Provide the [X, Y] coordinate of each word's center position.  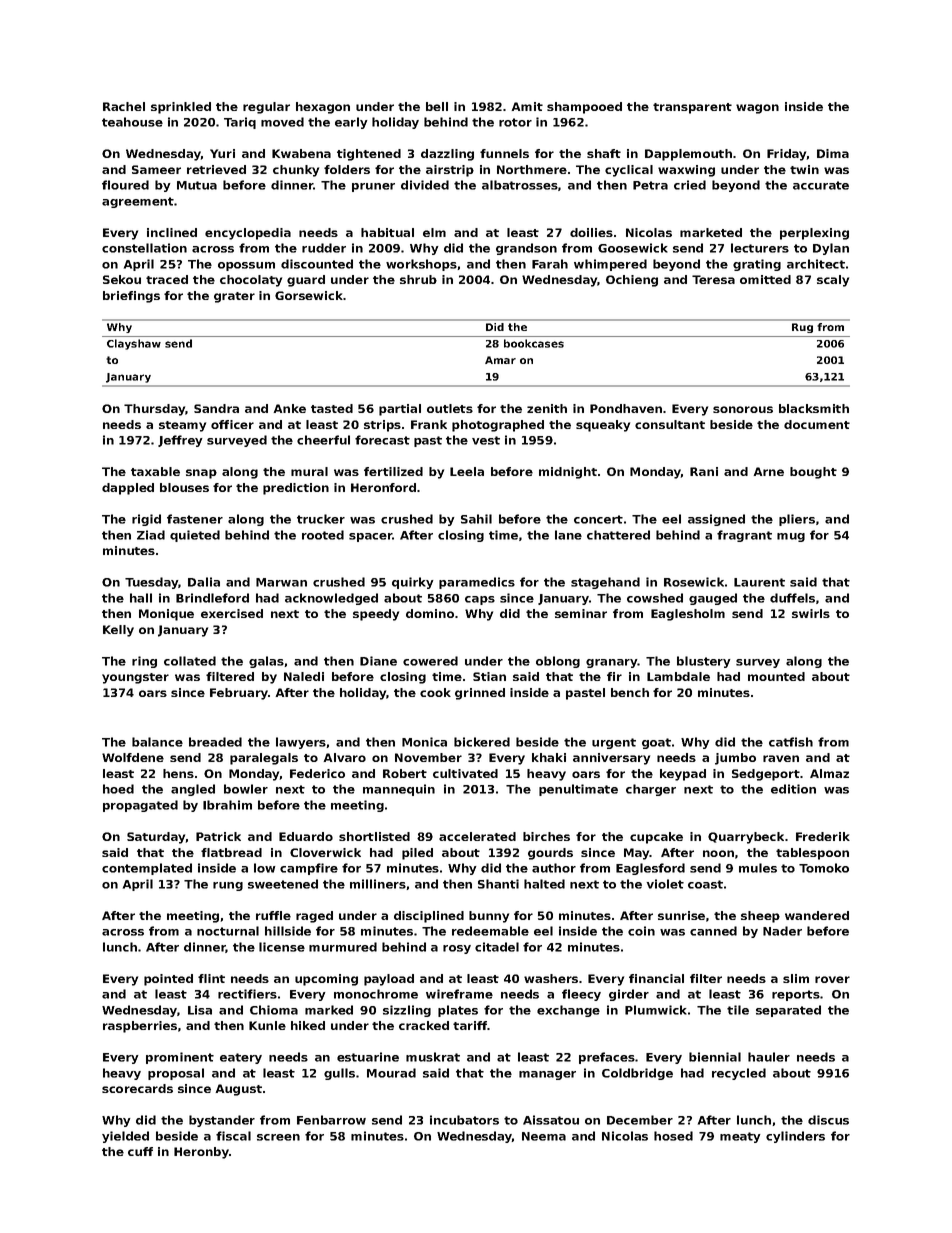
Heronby [201, 1153]
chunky [296, 171]
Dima [833, 153]
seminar [581, 613]
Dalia [204, 582]
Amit [527, 106]
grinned [480, 694]
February [239, 694]
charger [651, 790]
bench [630, 692]
